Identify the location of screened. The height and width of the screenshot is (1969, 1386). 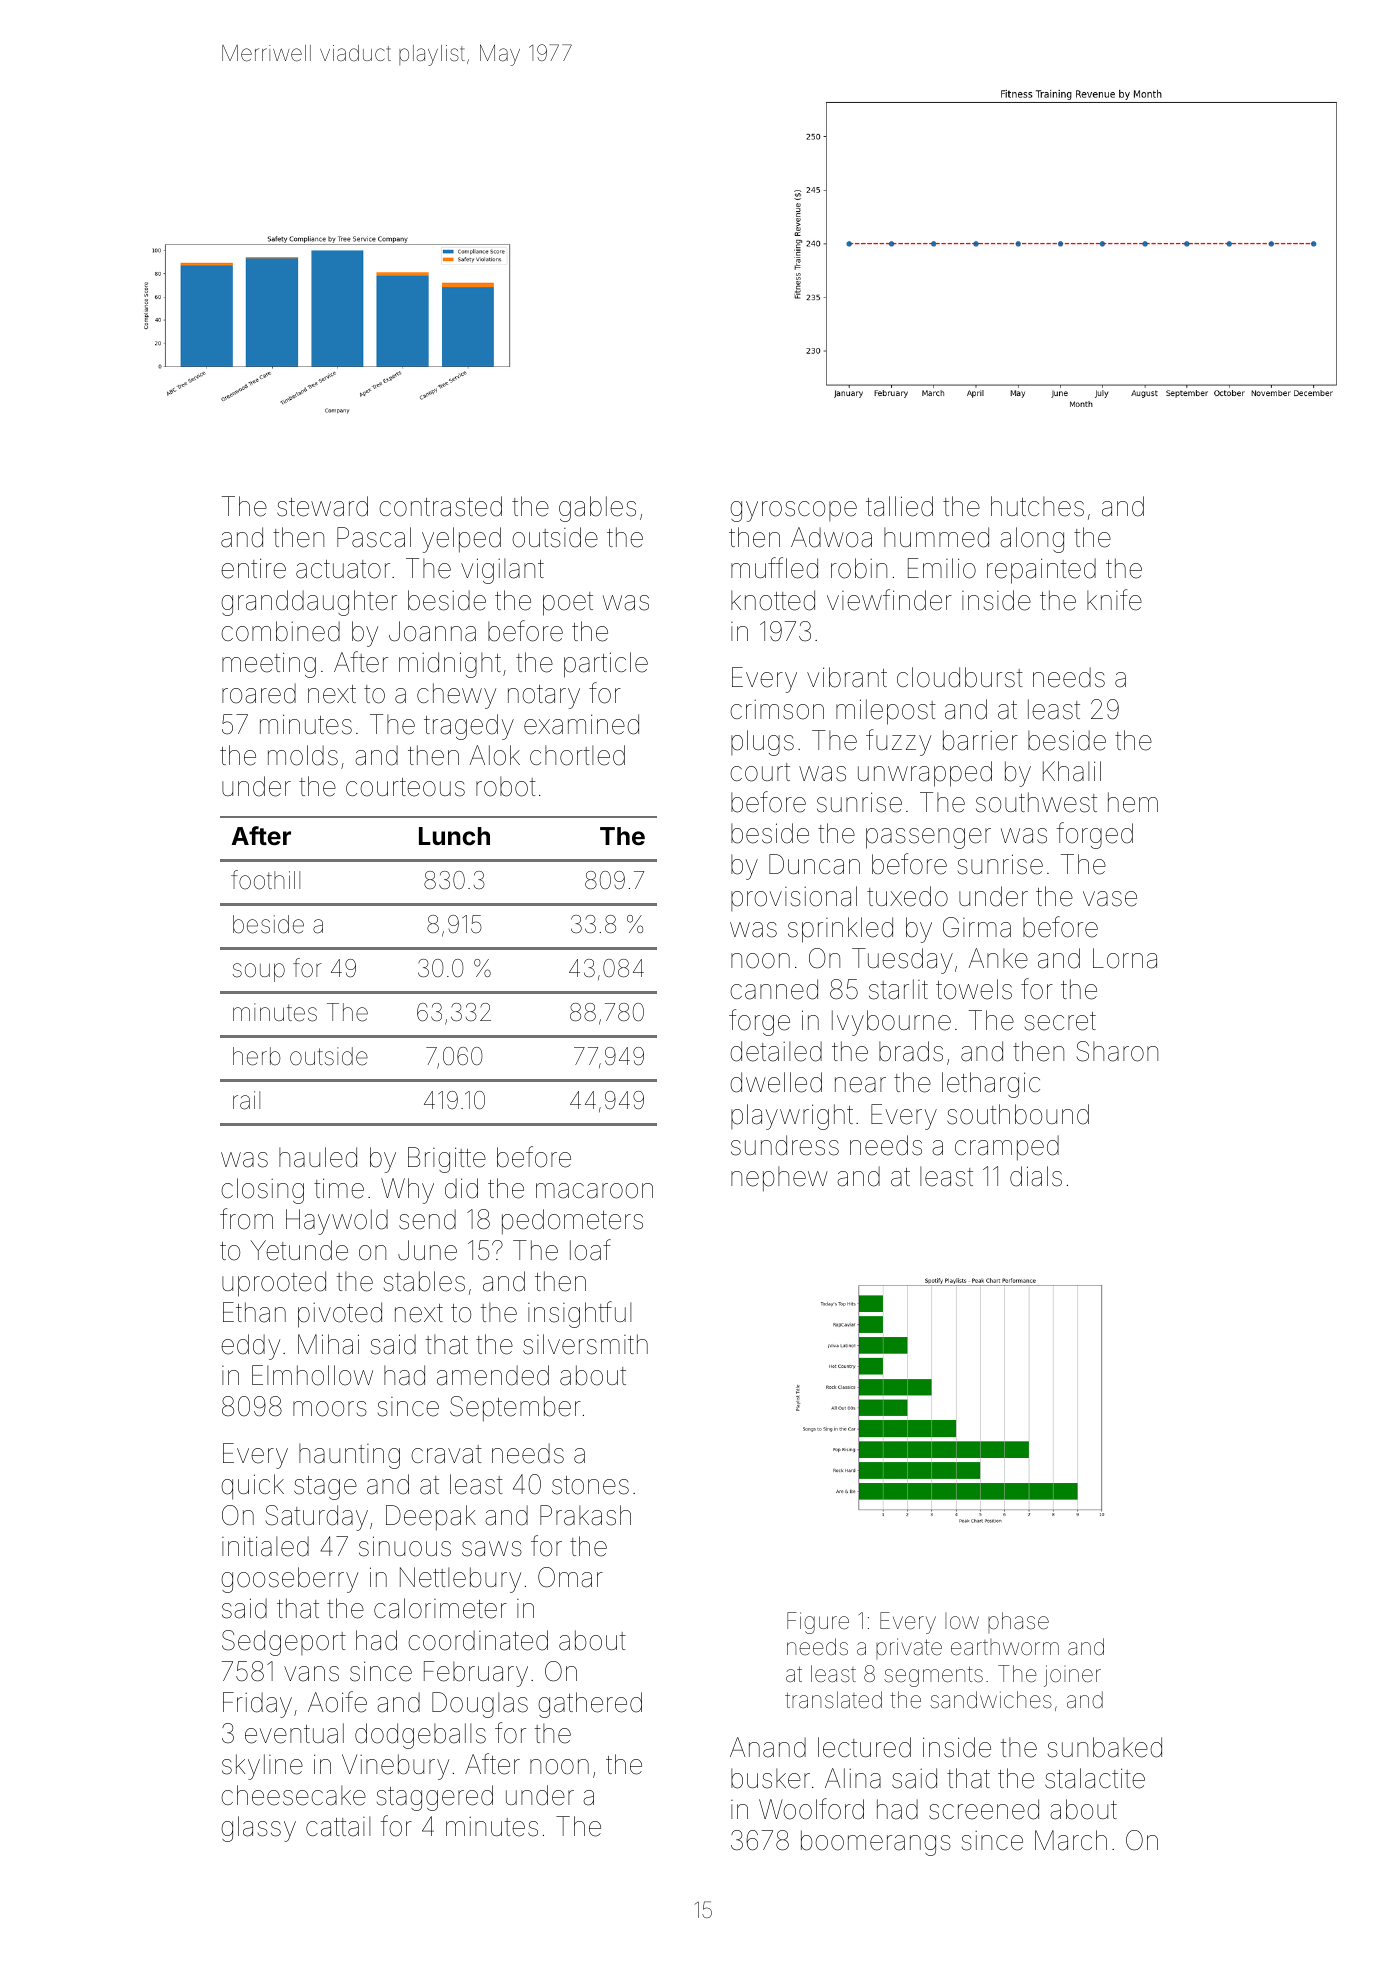
(984, 1809).
